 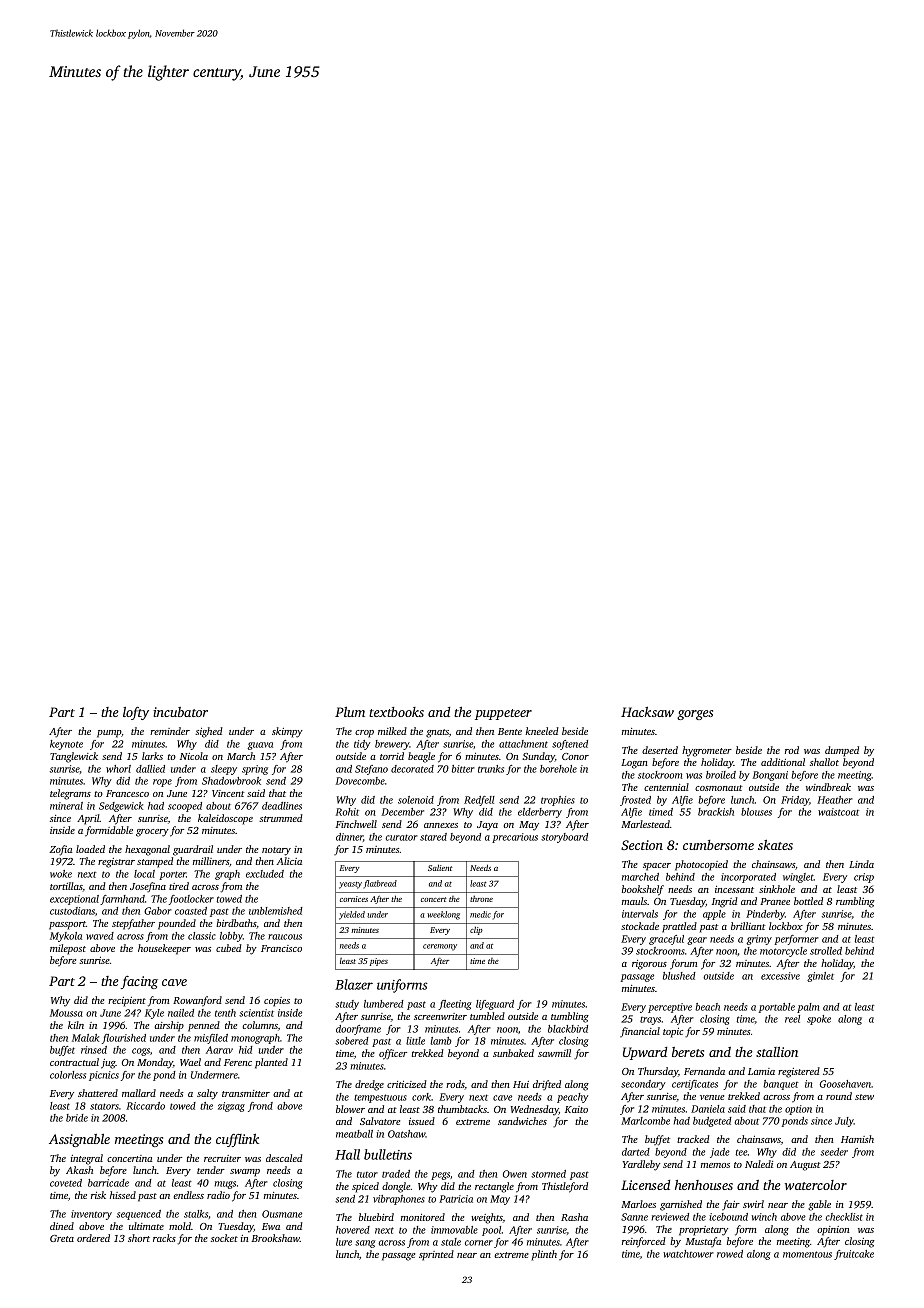 I want to click on beagle, so click(x=421, y=757).
